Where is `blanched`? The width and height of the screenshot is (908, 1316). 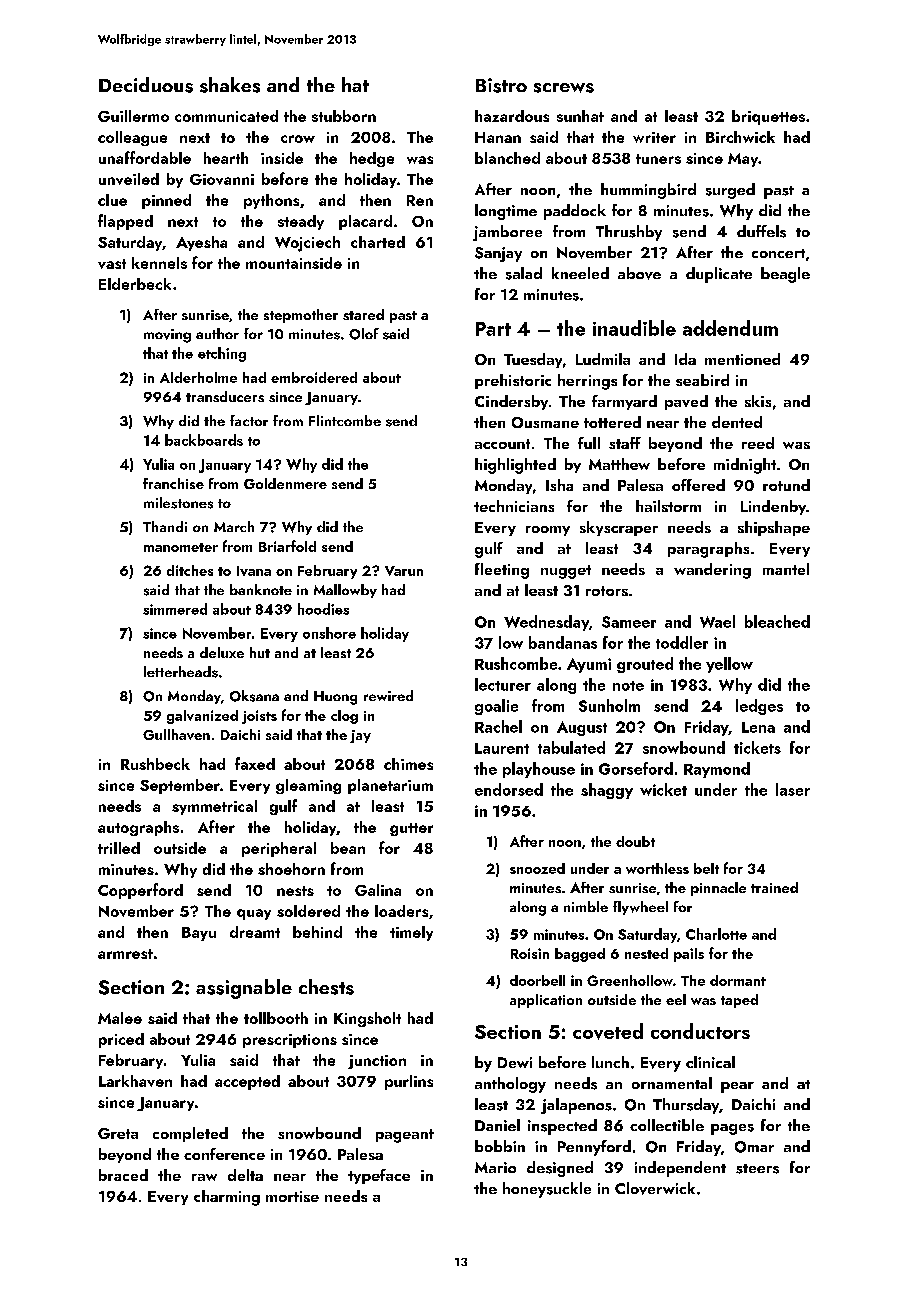 blanched is located at coordinates (507, 158).
